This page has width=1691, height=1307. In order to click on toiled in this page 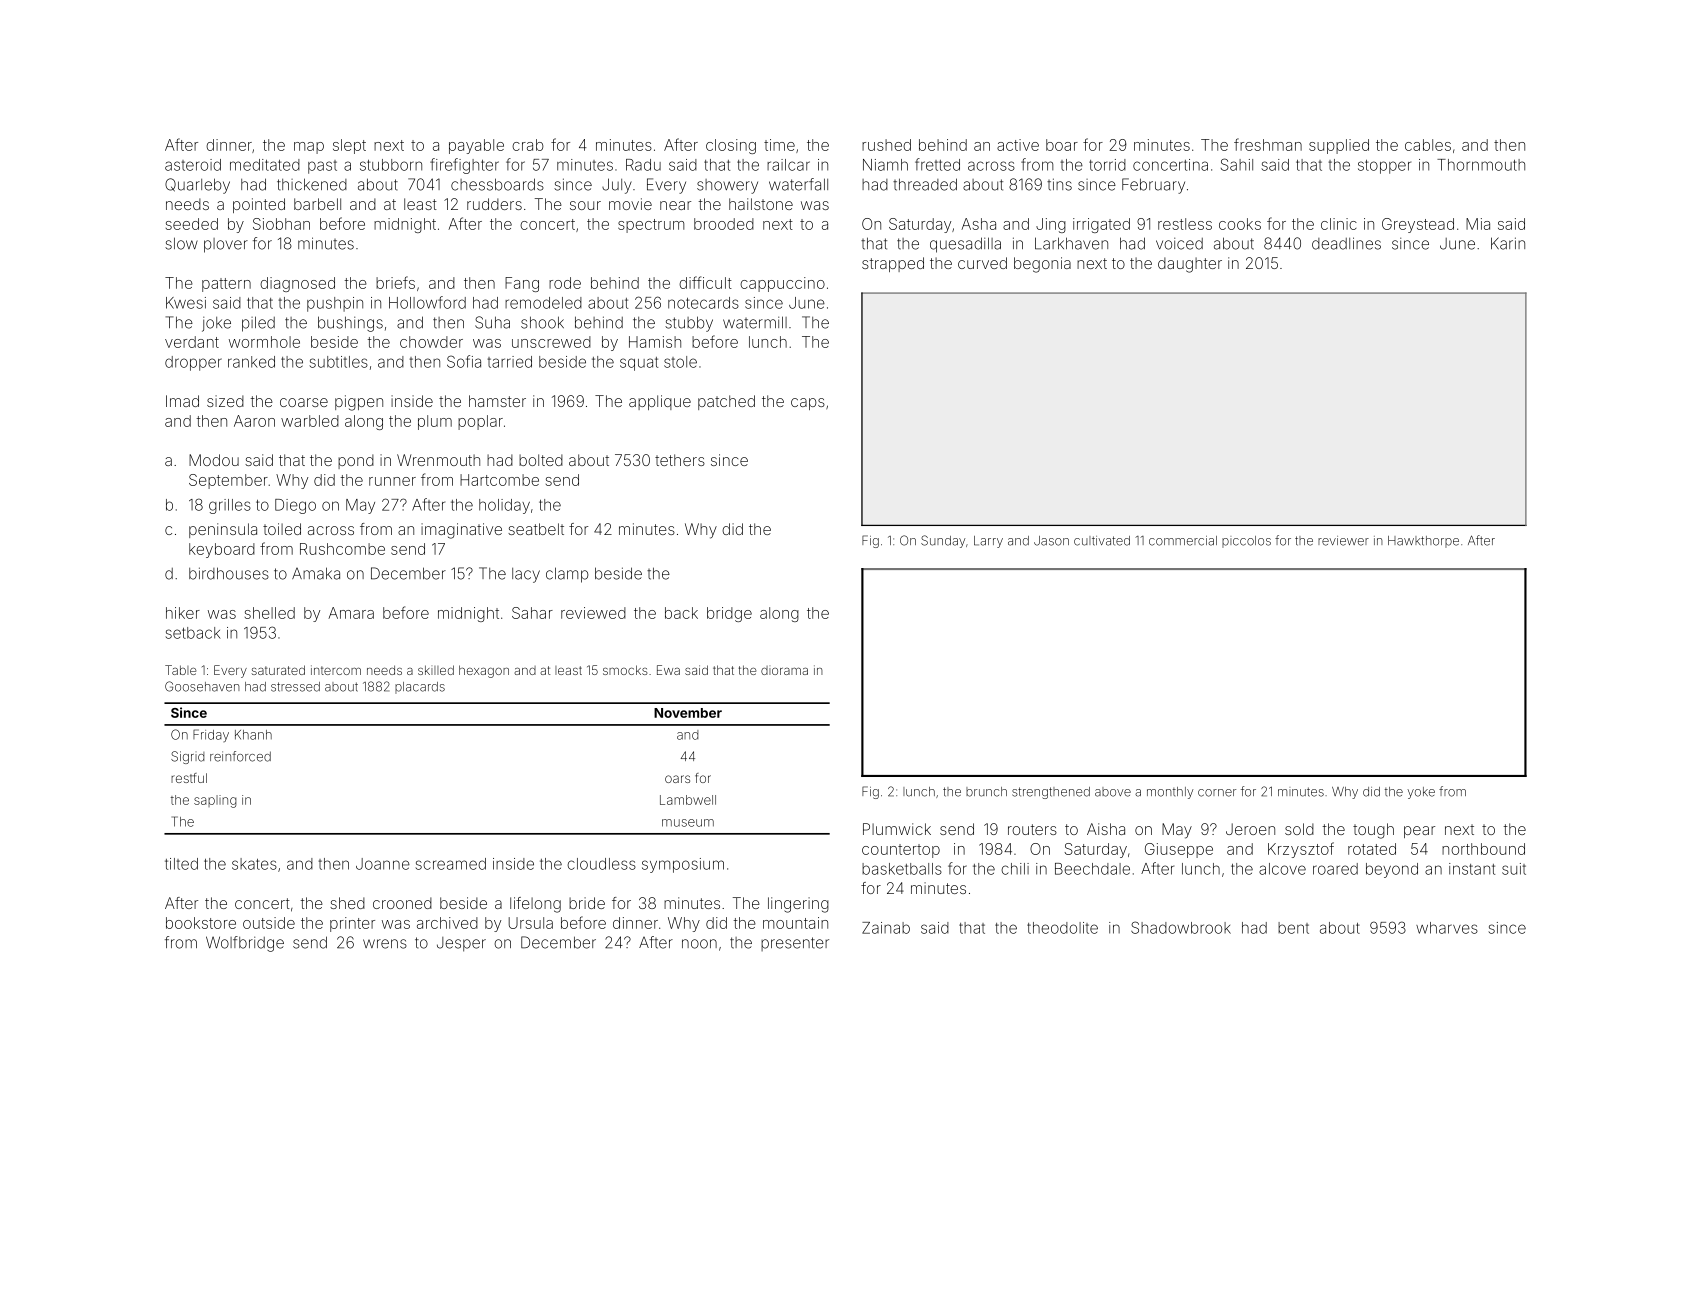, I will do `click(282, 529)`.
